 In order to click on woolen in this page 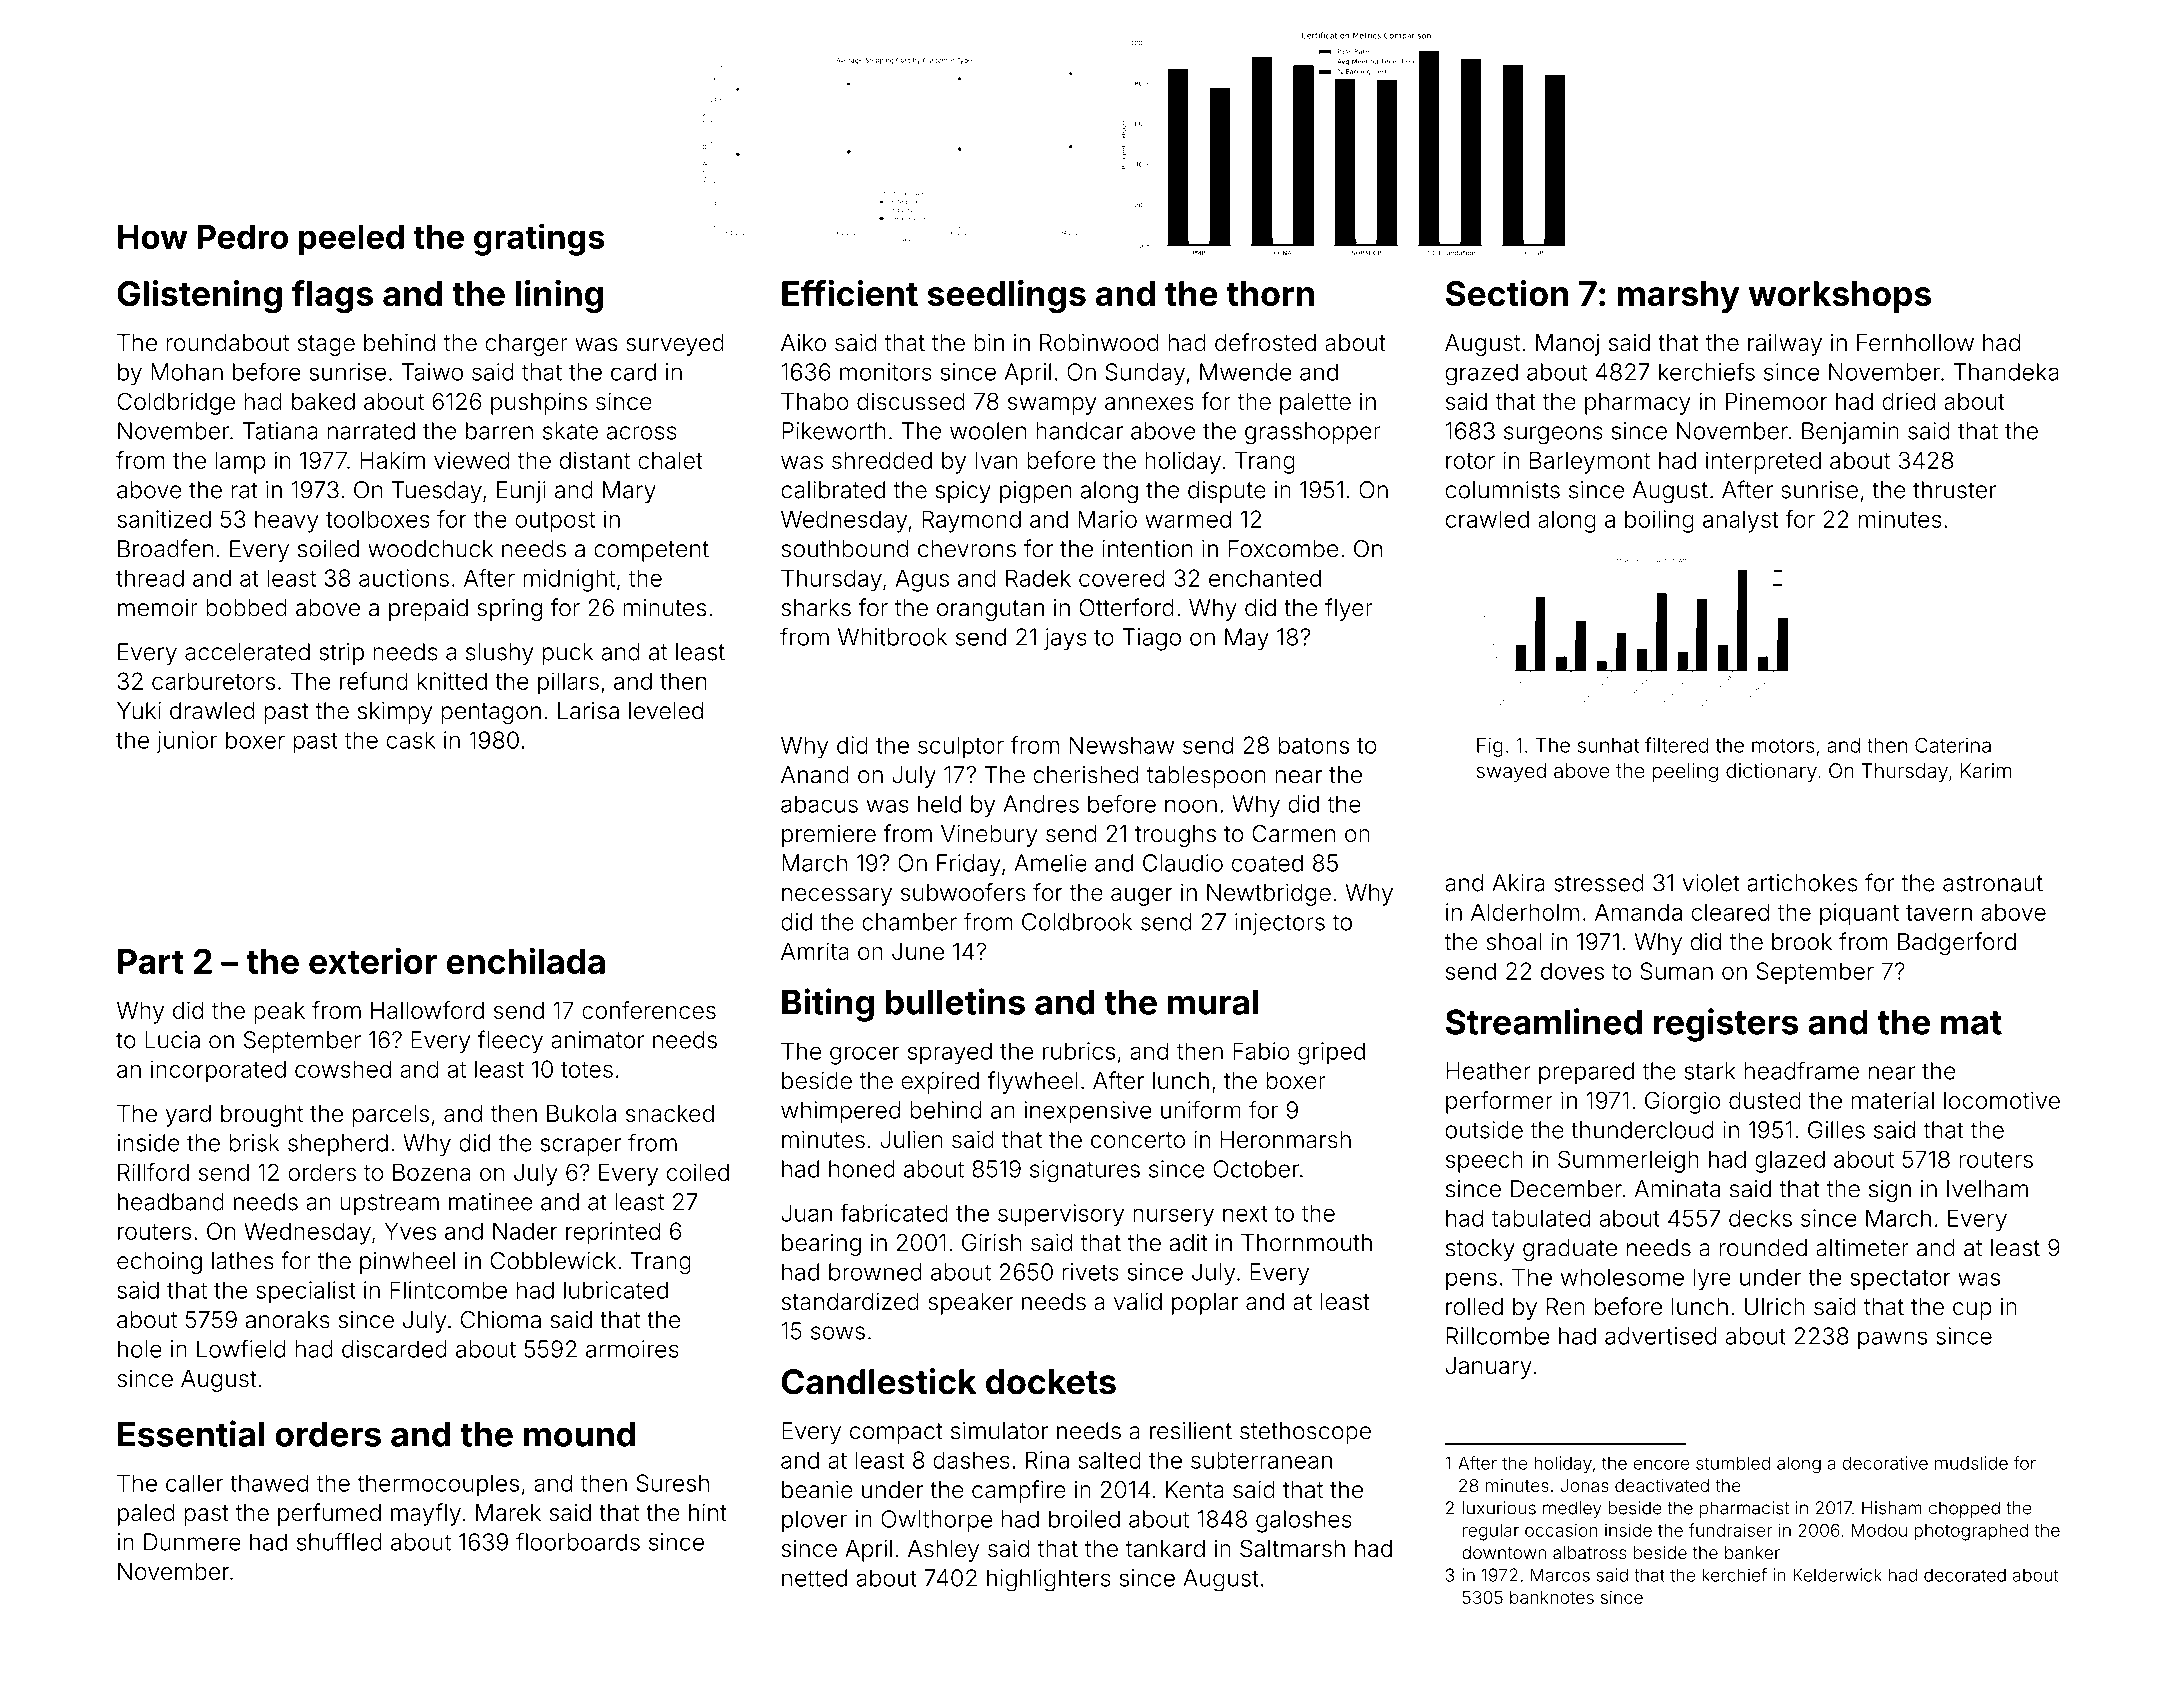, I will do `click(988, 431)`.
